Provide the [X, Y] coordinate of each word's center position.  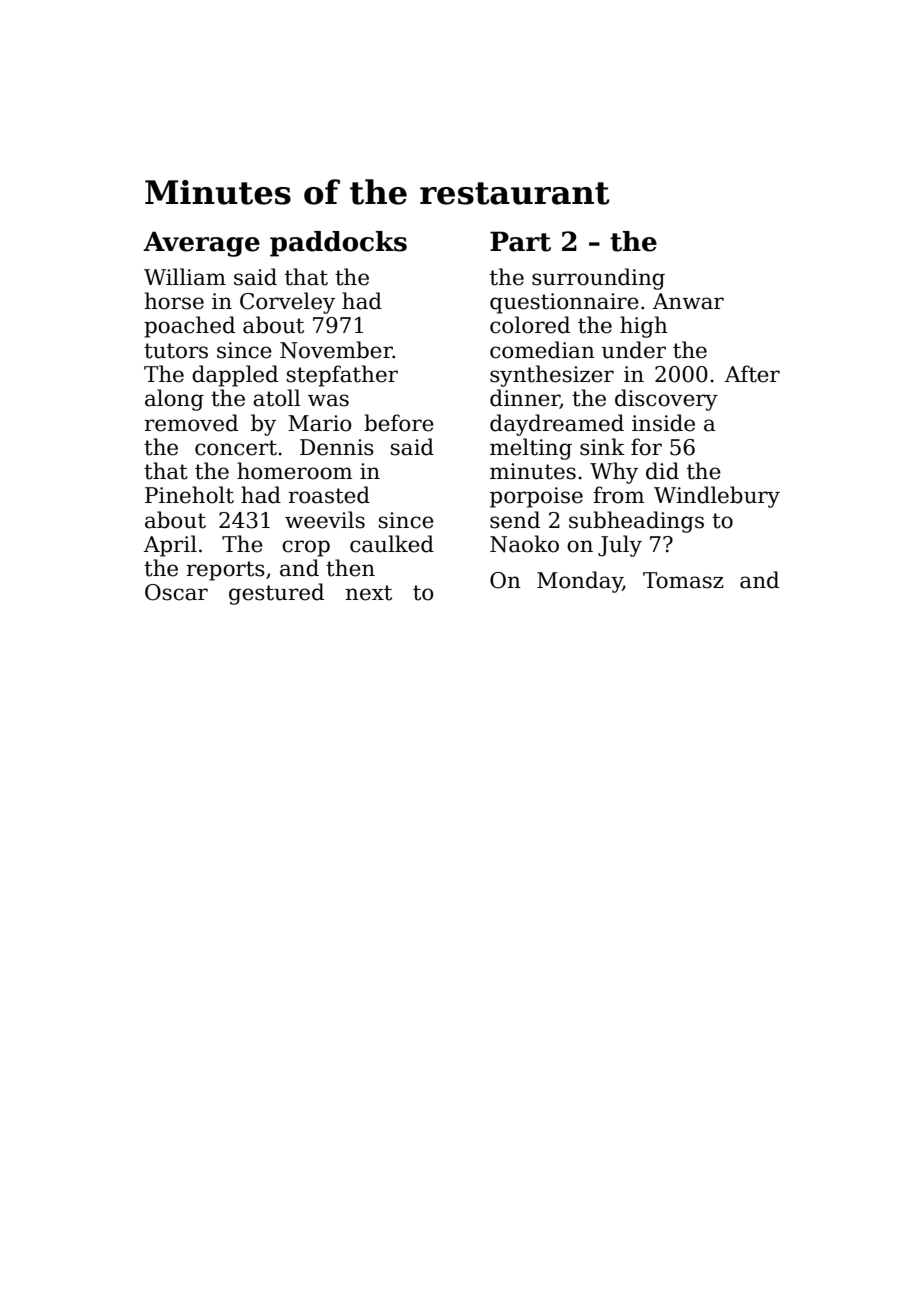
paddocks [338, 244]
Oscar [176, 592]
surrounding [598, 279]
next [368, 593]
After [752, 374]
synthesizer [552, 376]
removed [191, 423]
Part [520, 241]
